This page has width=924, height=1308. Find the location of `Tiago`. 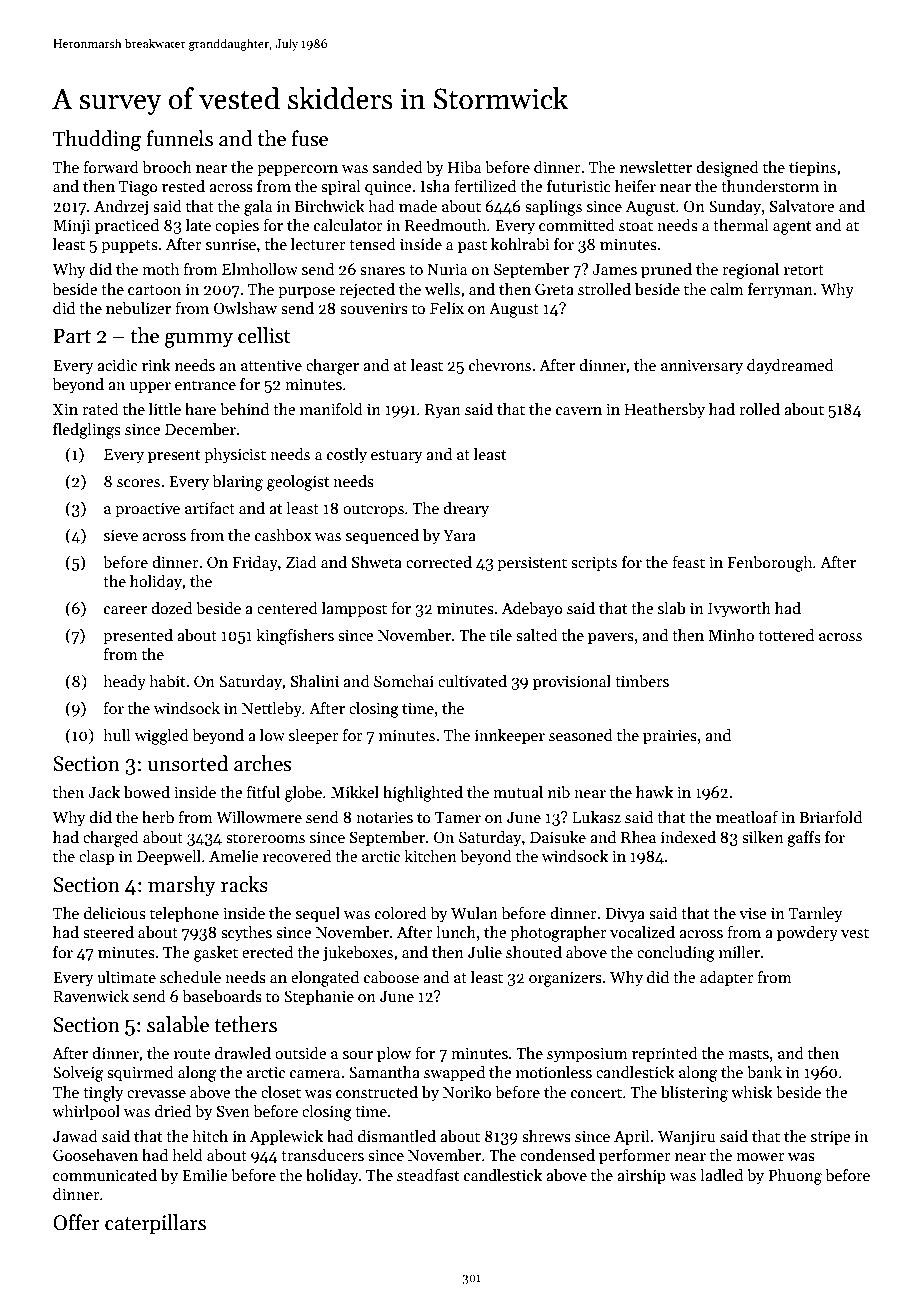

Tiago is located at coordinates (138, 188).
